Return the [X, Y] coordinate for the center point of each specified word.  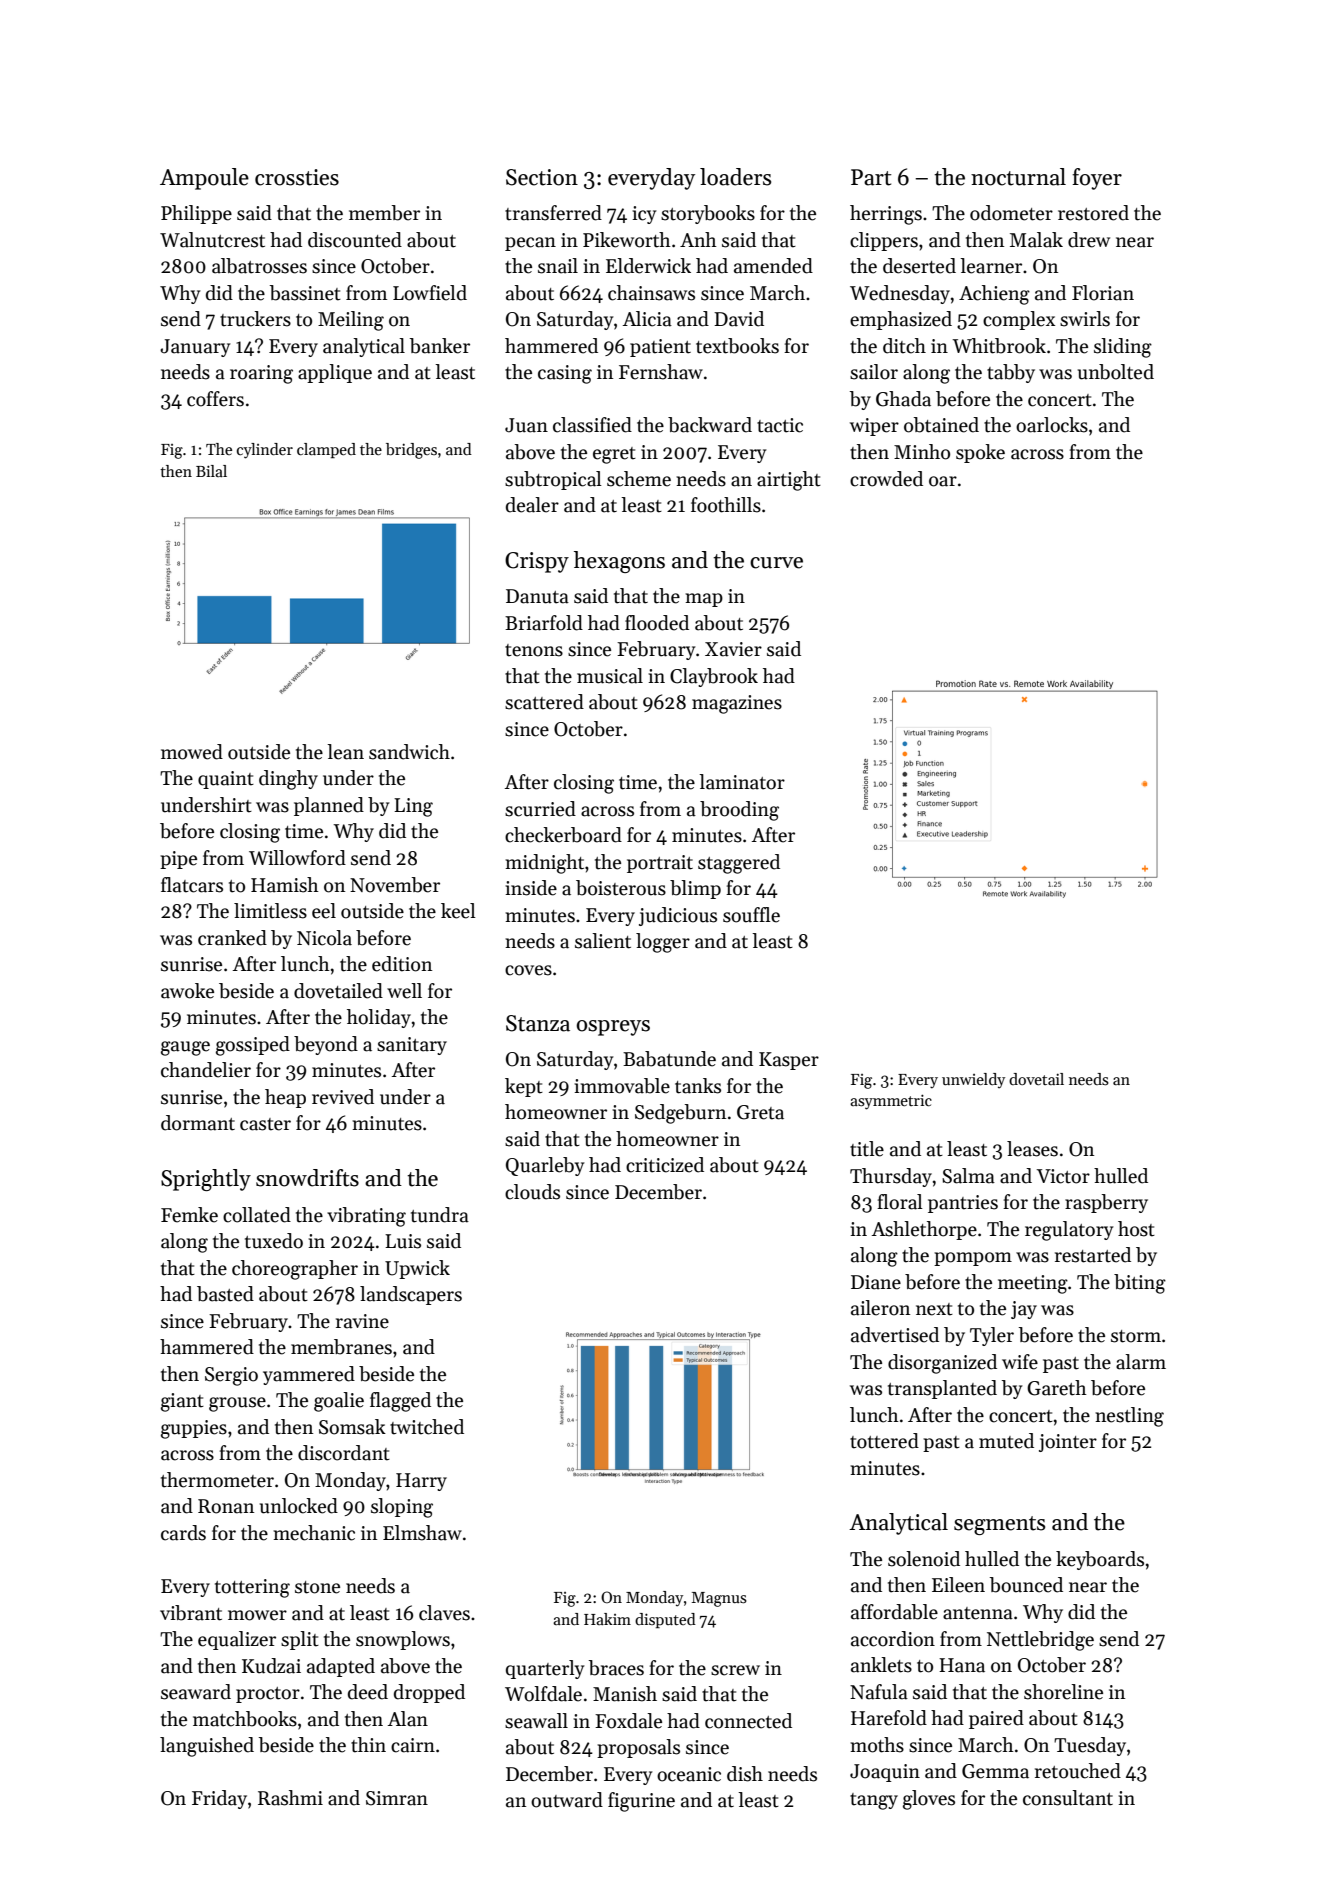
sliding [1123, 348]
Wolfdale [543, 1694]
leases [1032, 1149]
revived [343, 1097]
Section [542, 177]
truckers [255, 319]
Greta [760, 1112]
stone [317, 1587]
